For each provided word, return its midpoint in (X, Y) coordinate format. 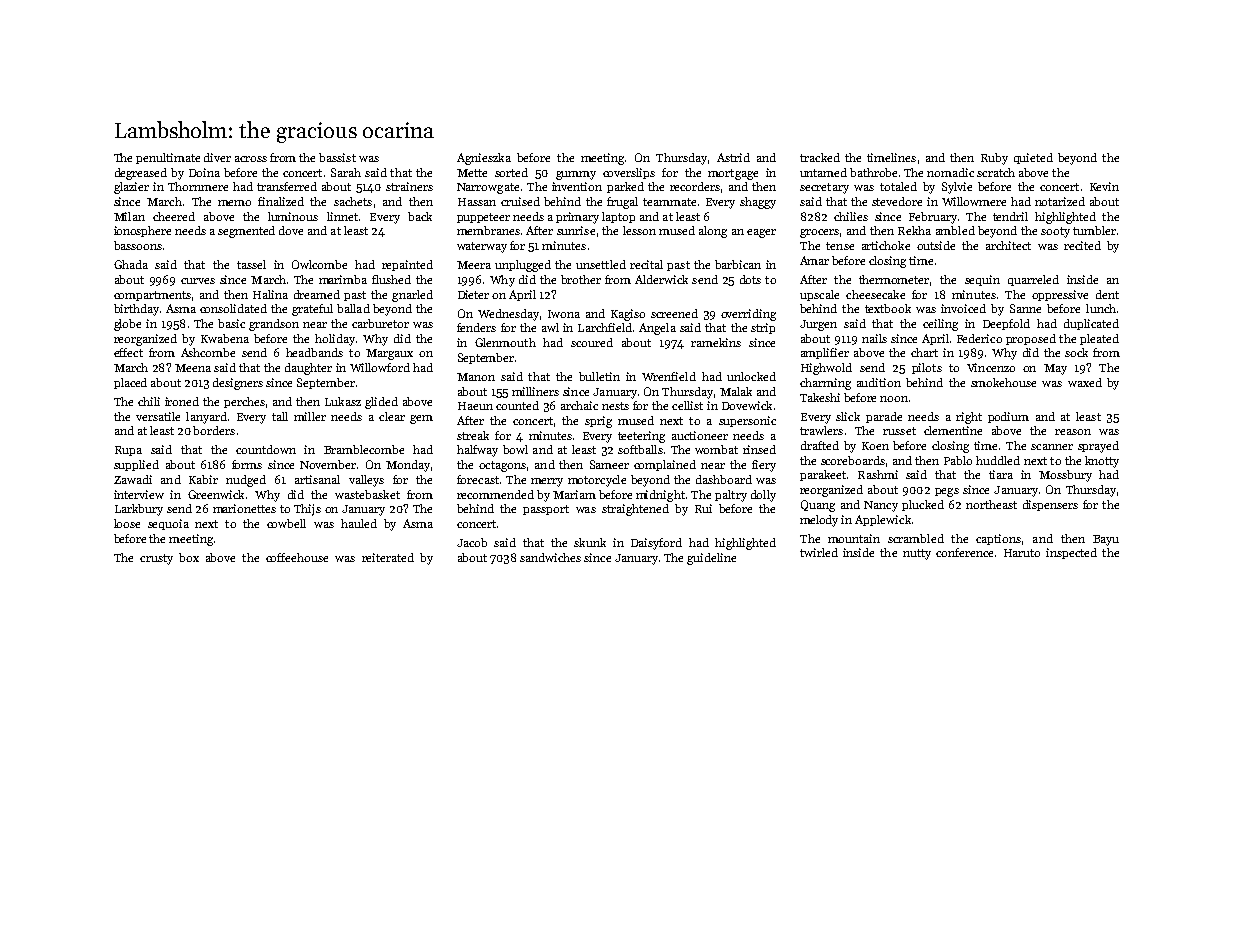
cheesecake (875, 294)
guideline (711, 559)
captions (998, 539)
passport (546, 510)
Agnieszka (484, 159)
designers (238, 384)
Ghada (131, 264)
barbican (738, 264)
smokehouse (1003, 382)
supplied (136, 465)
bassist (337, 157)
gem (421, 419)
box (189, 557)
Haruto (1022, 553)
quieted (1033, 158)
